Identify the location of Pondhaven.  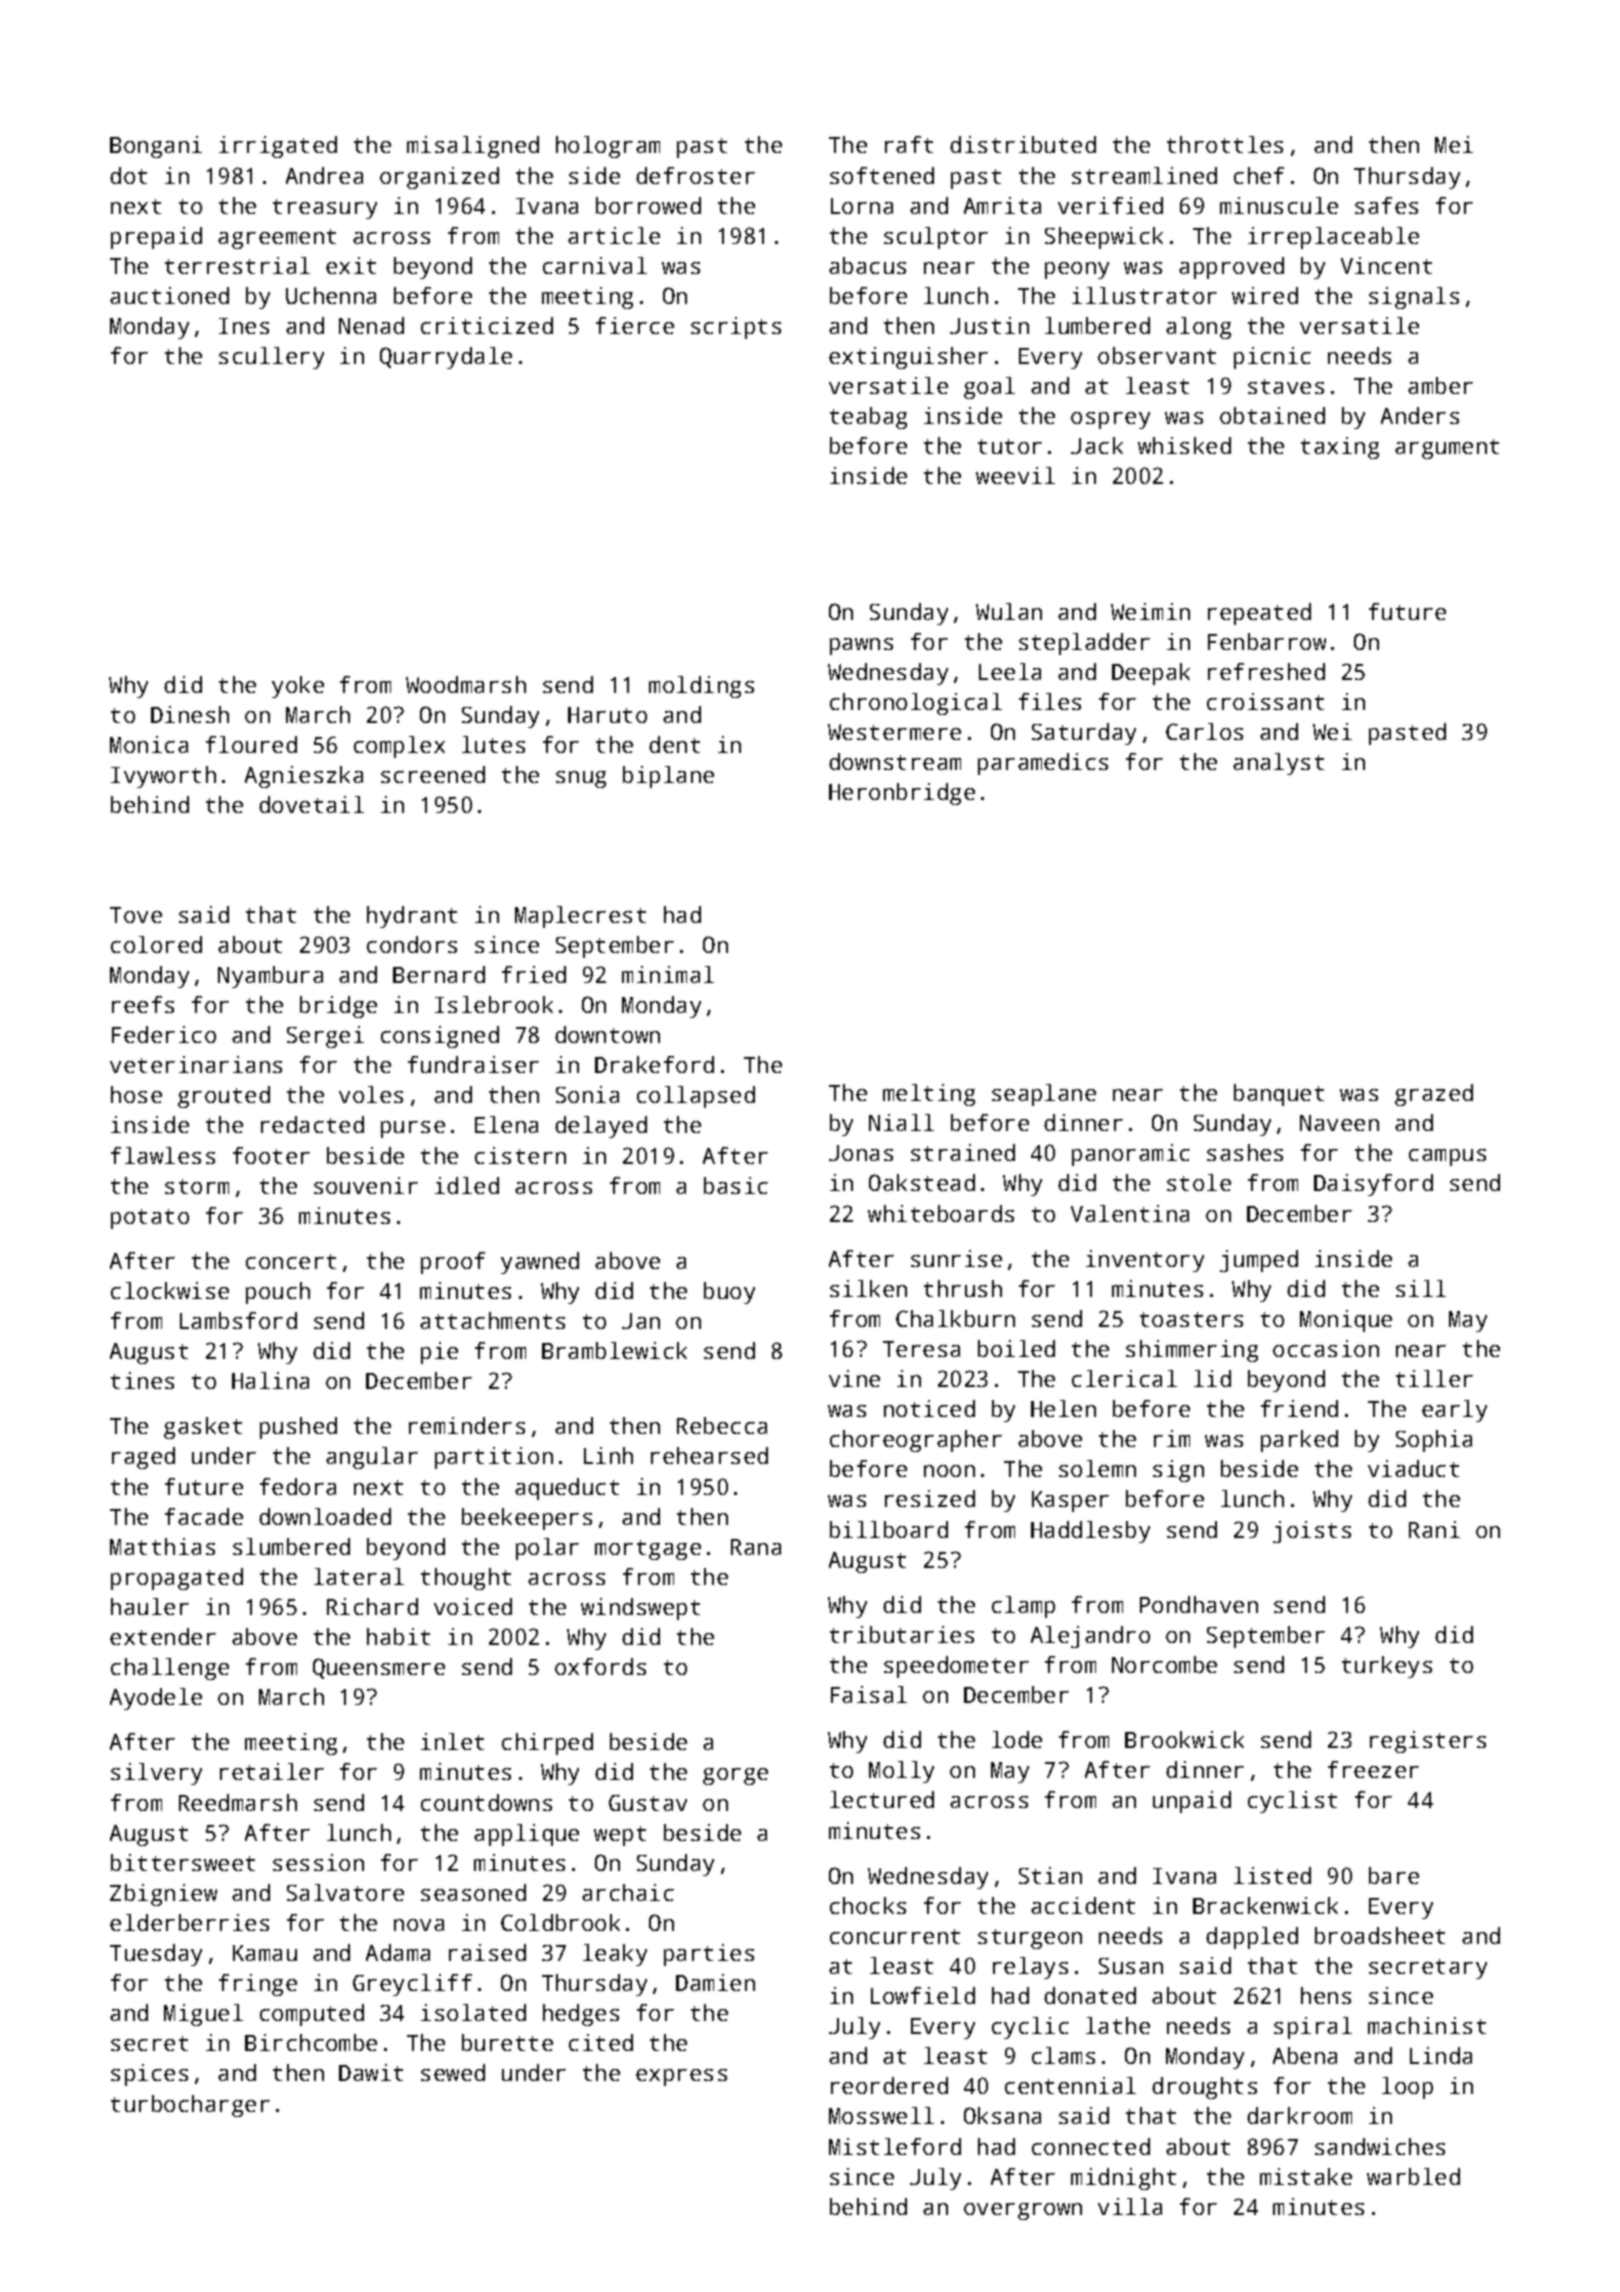
(1199, 1604).
